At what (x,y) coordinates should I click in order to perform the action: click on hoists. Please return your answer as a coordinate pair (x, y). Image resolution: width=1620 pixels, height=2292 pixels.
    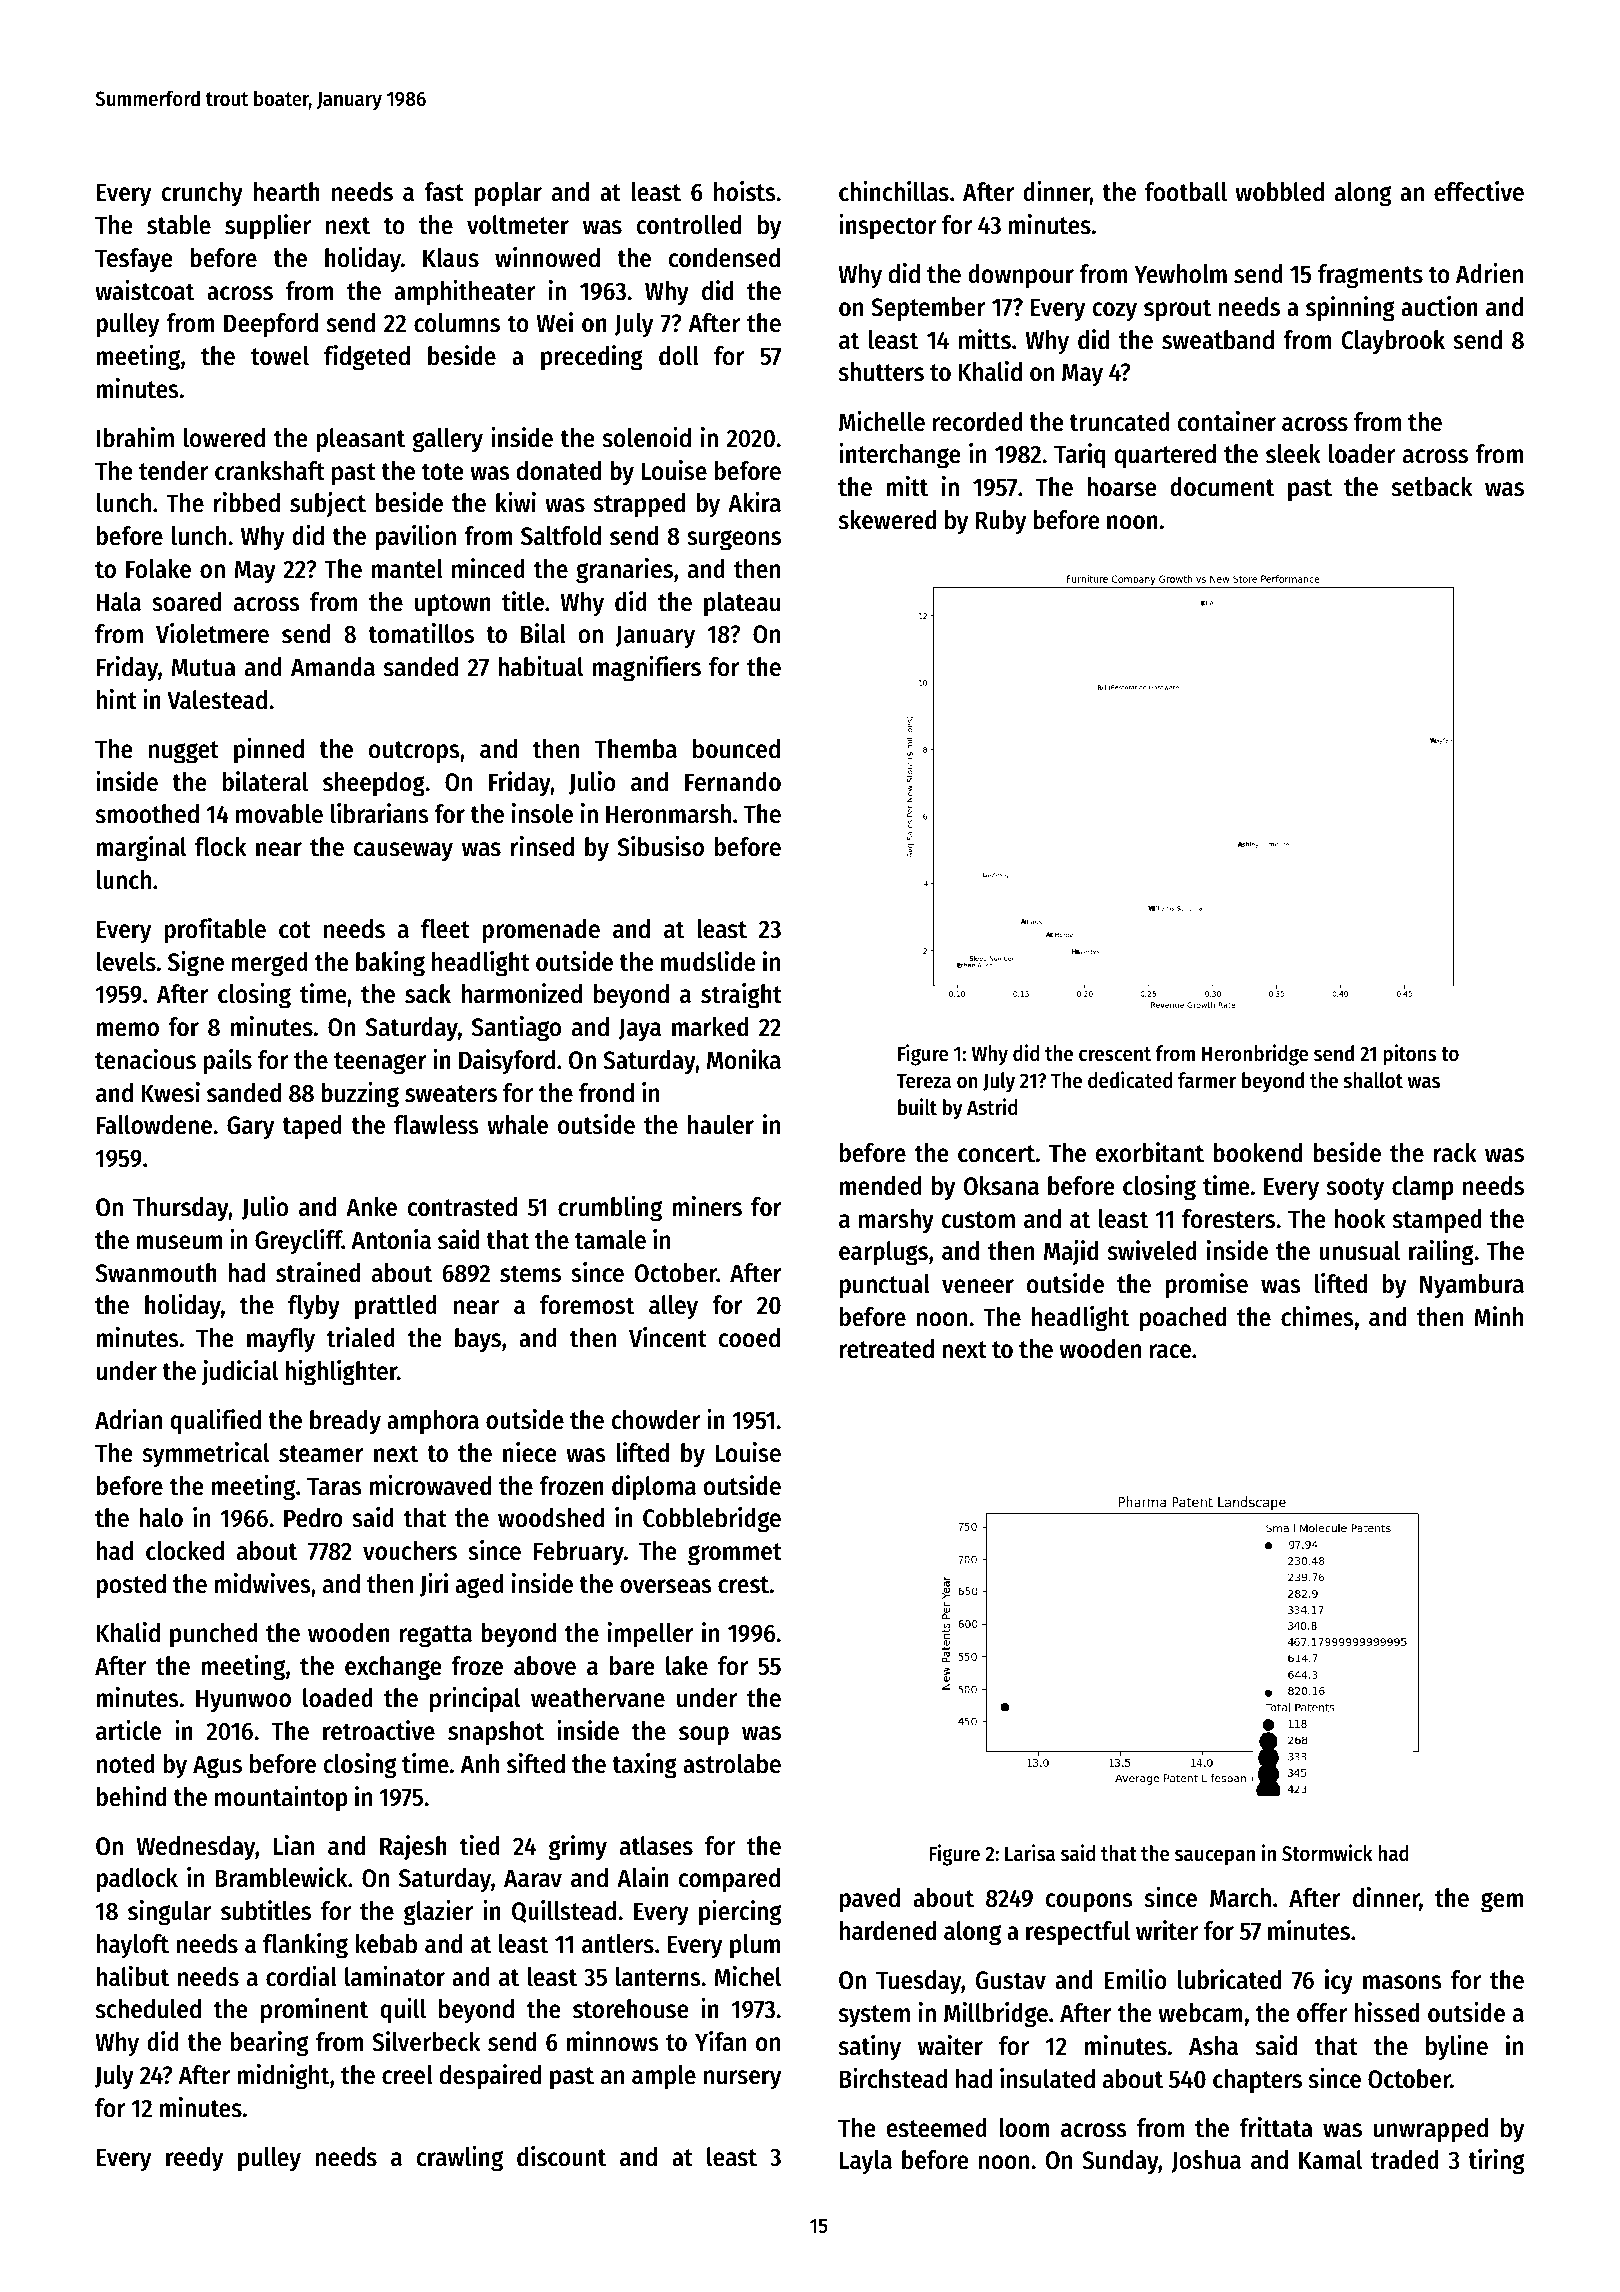
    Looking at the image, I should click on (745, 191).
